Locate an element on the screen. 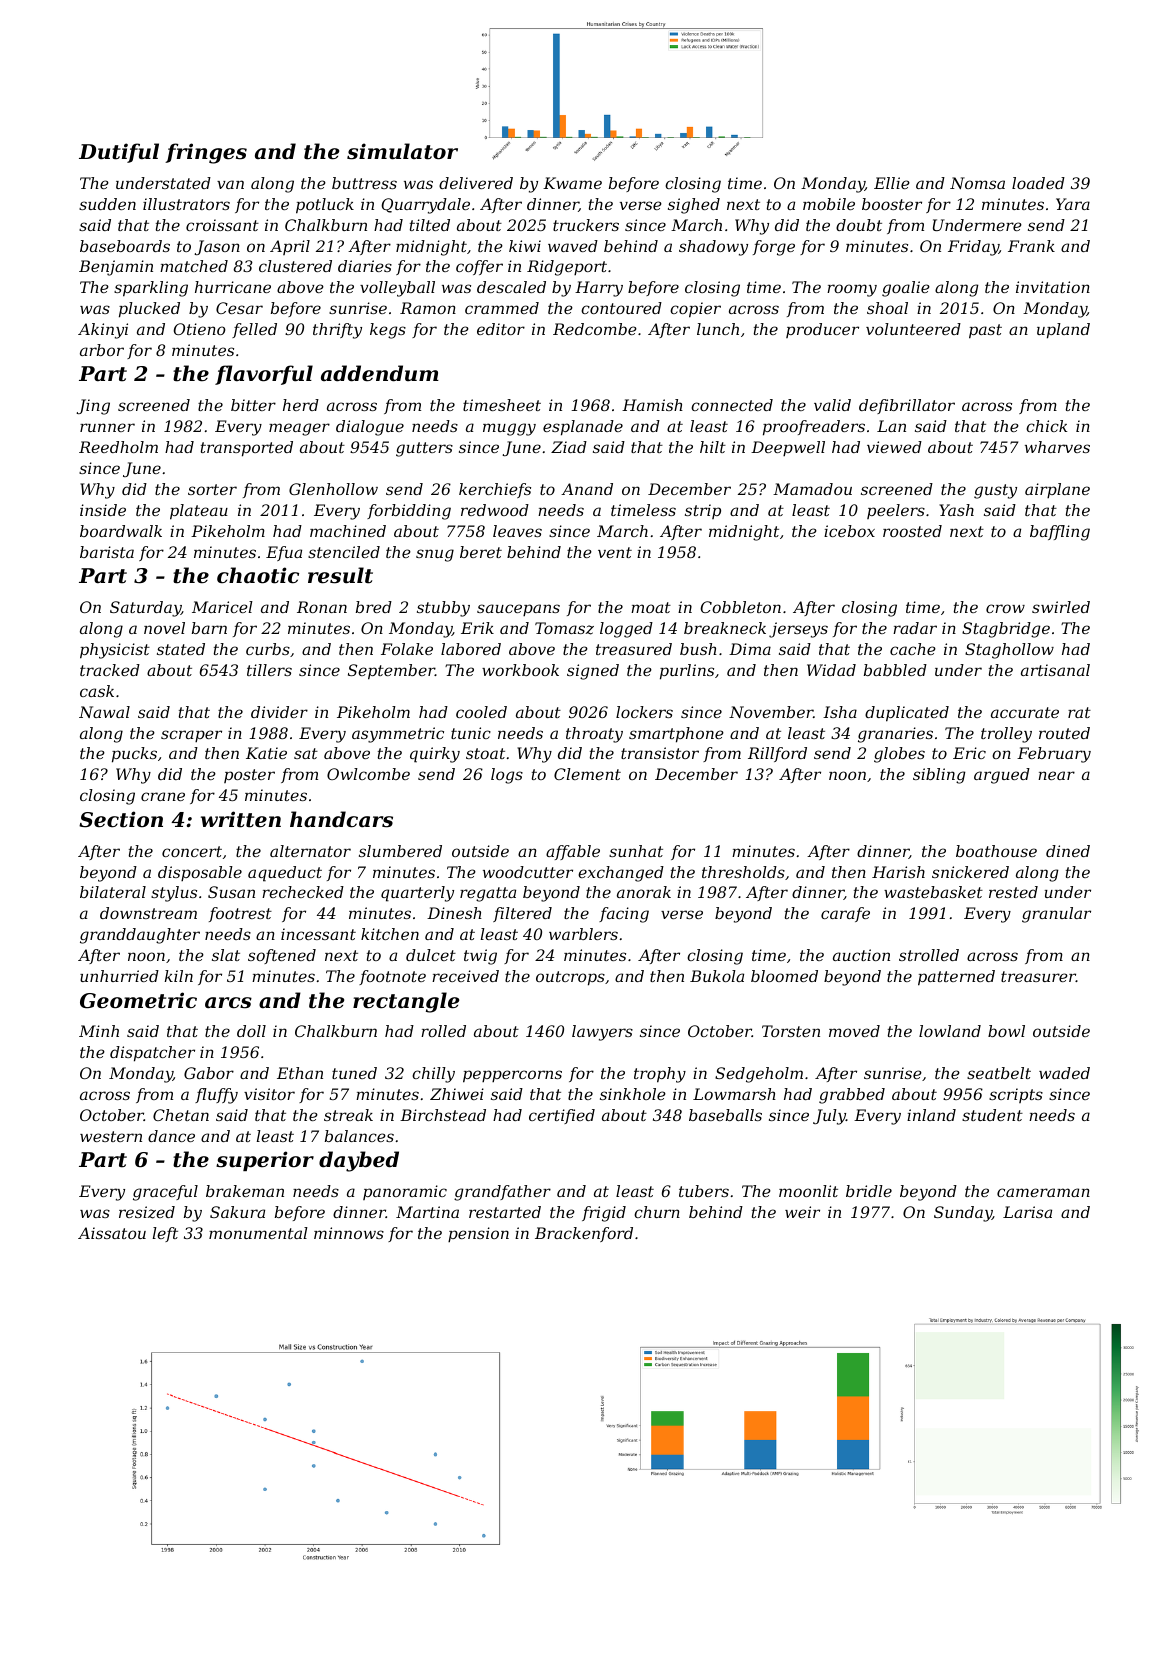 The image size is (1170, 1654). simulator is located at coordinates (402, 151).
